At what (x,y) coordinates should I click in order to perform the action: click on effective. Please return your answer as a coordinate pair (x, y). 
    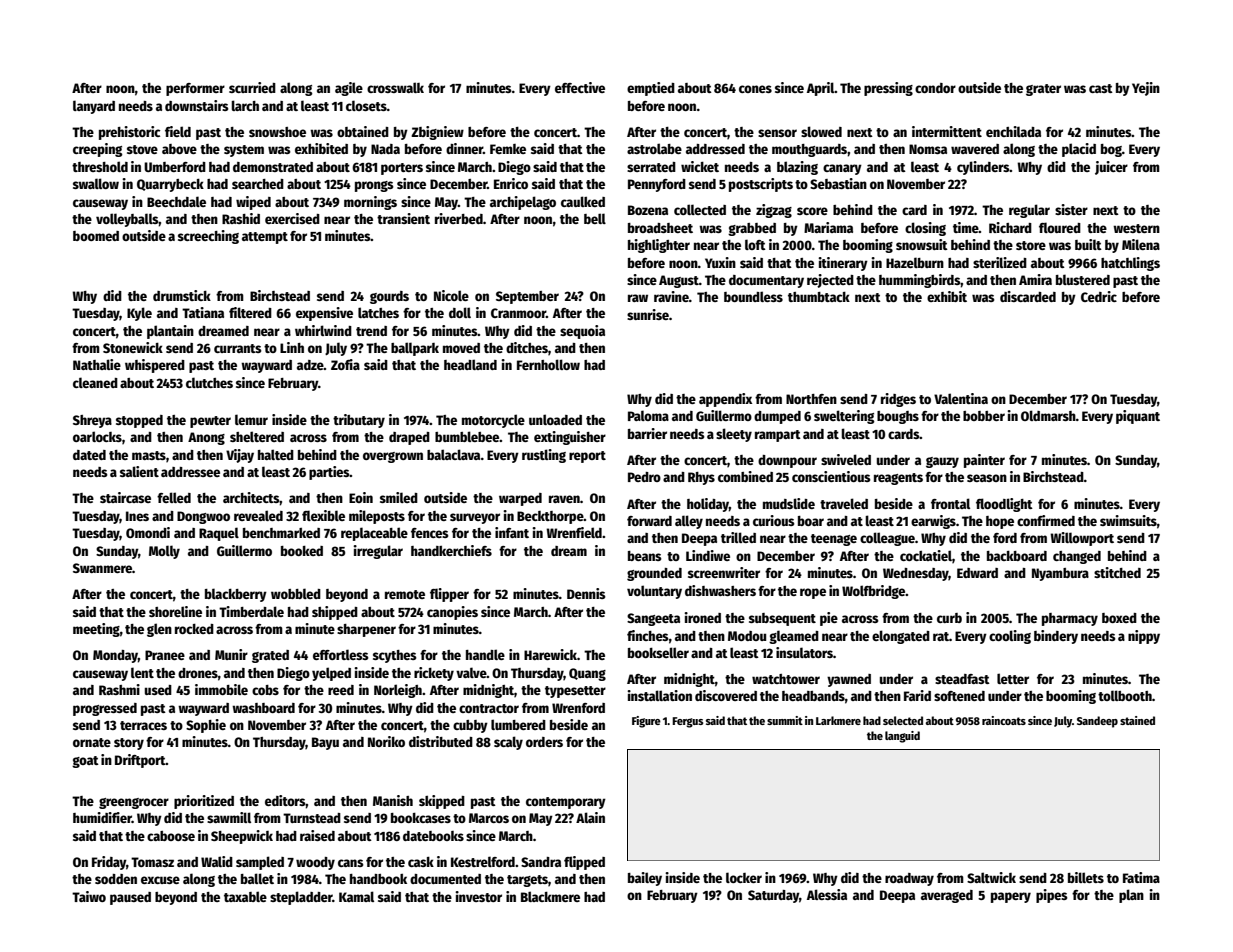
    Looking at the image, I should click on (580, 87).
